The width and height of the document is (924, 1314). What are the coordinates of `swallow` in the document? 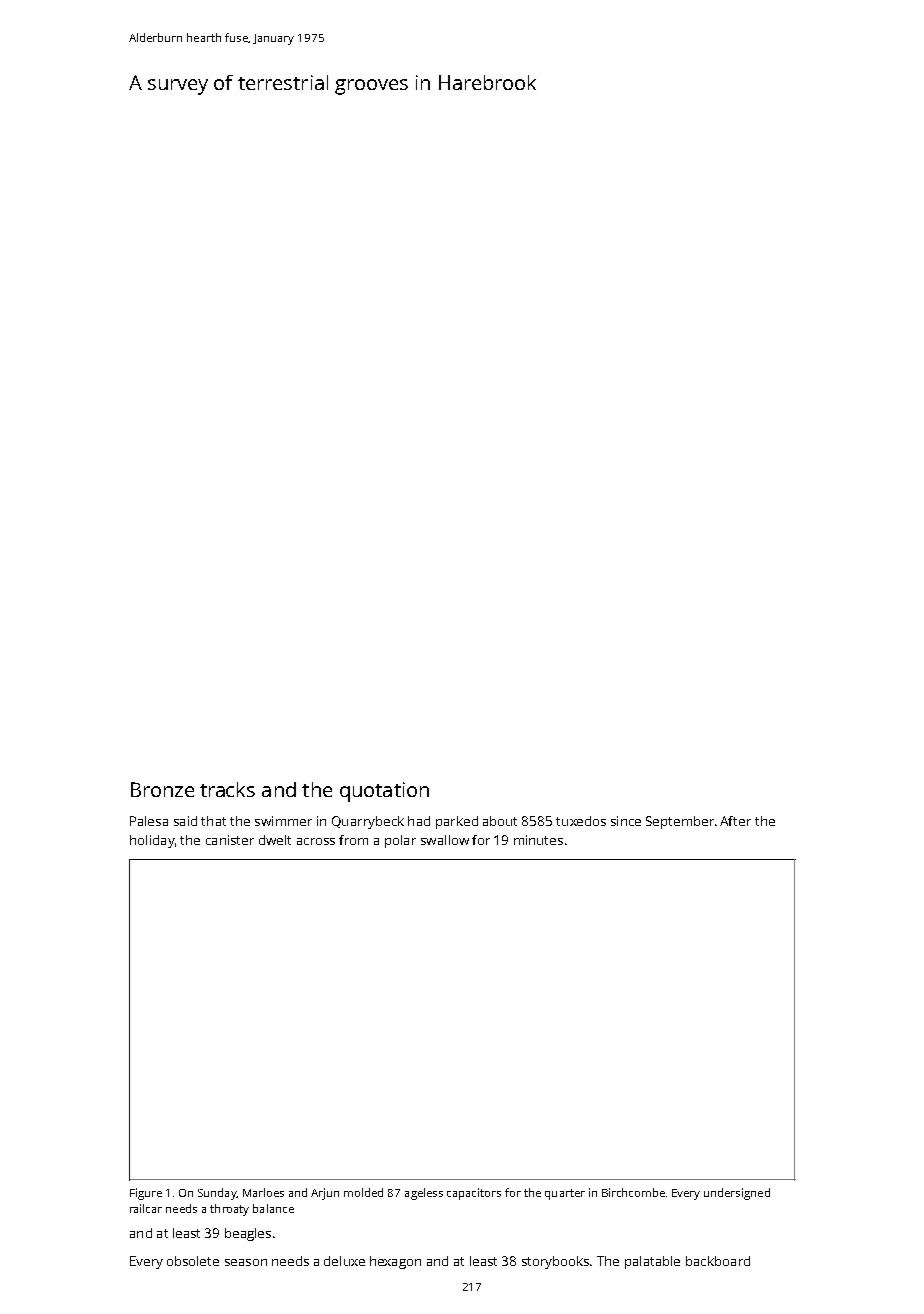 It's located at (445, 840).
